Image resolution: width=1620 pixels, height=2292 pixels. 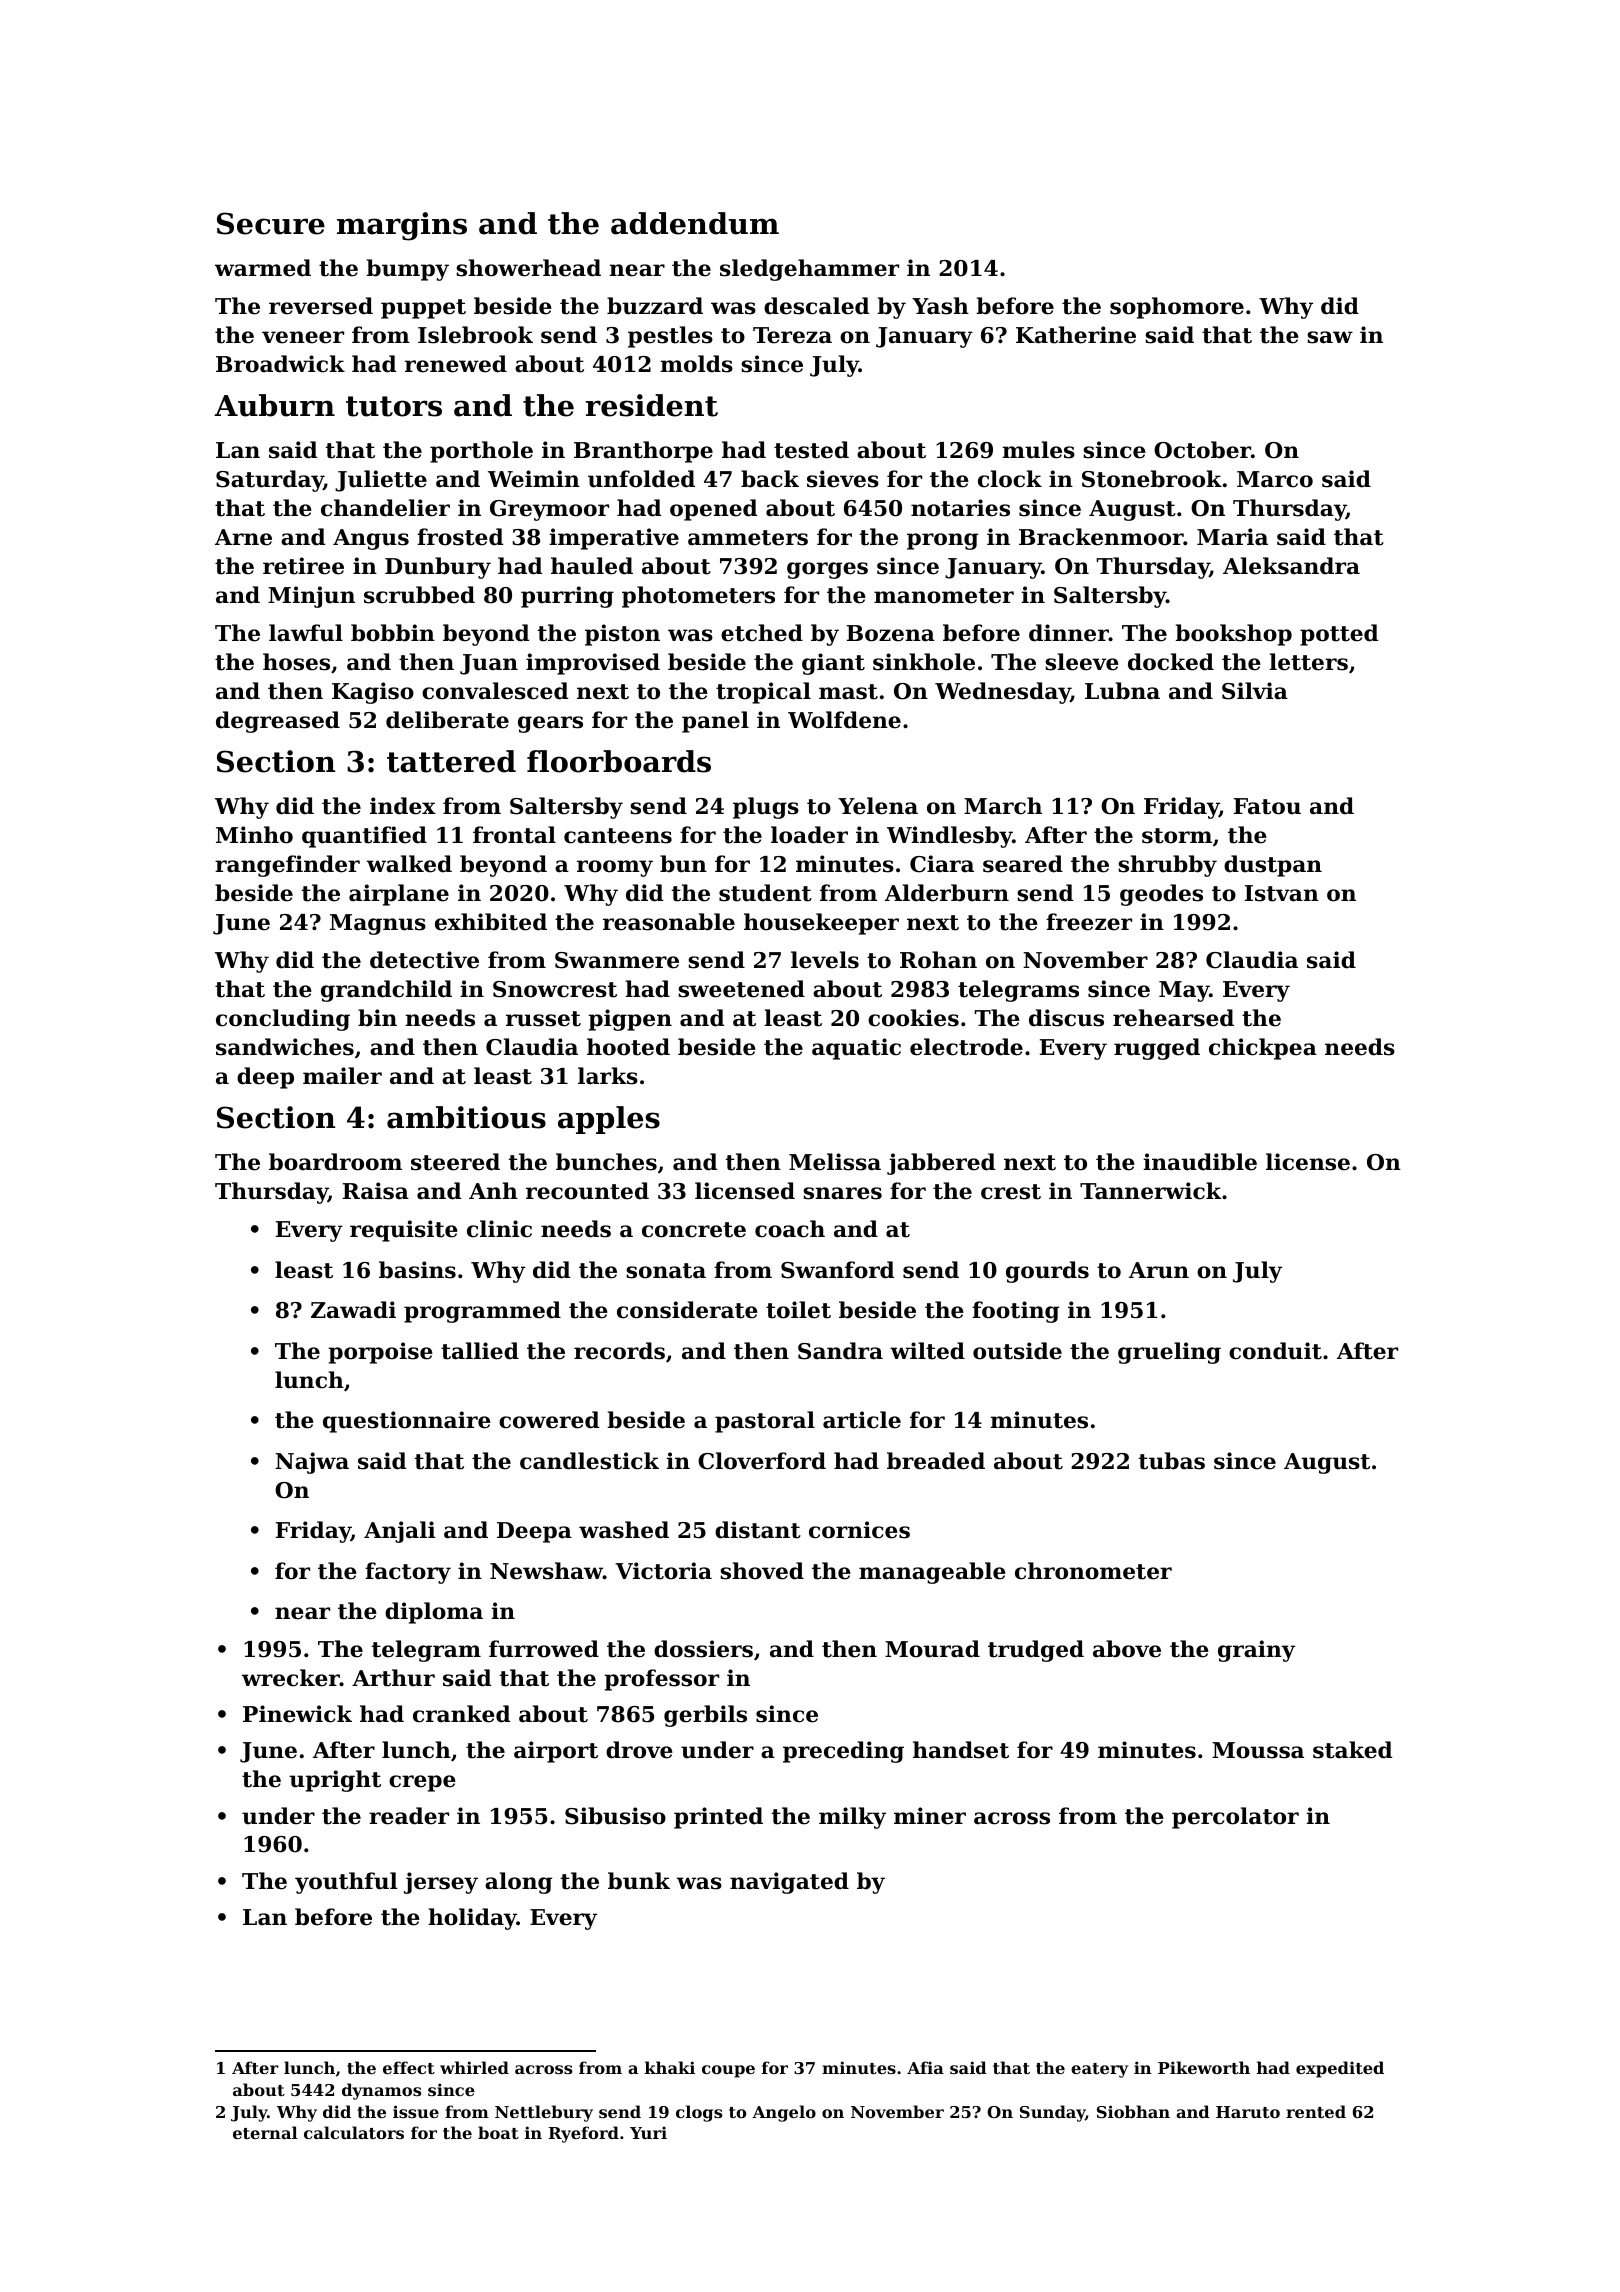 I want to click on milky, so click(x=852, y=1818).
